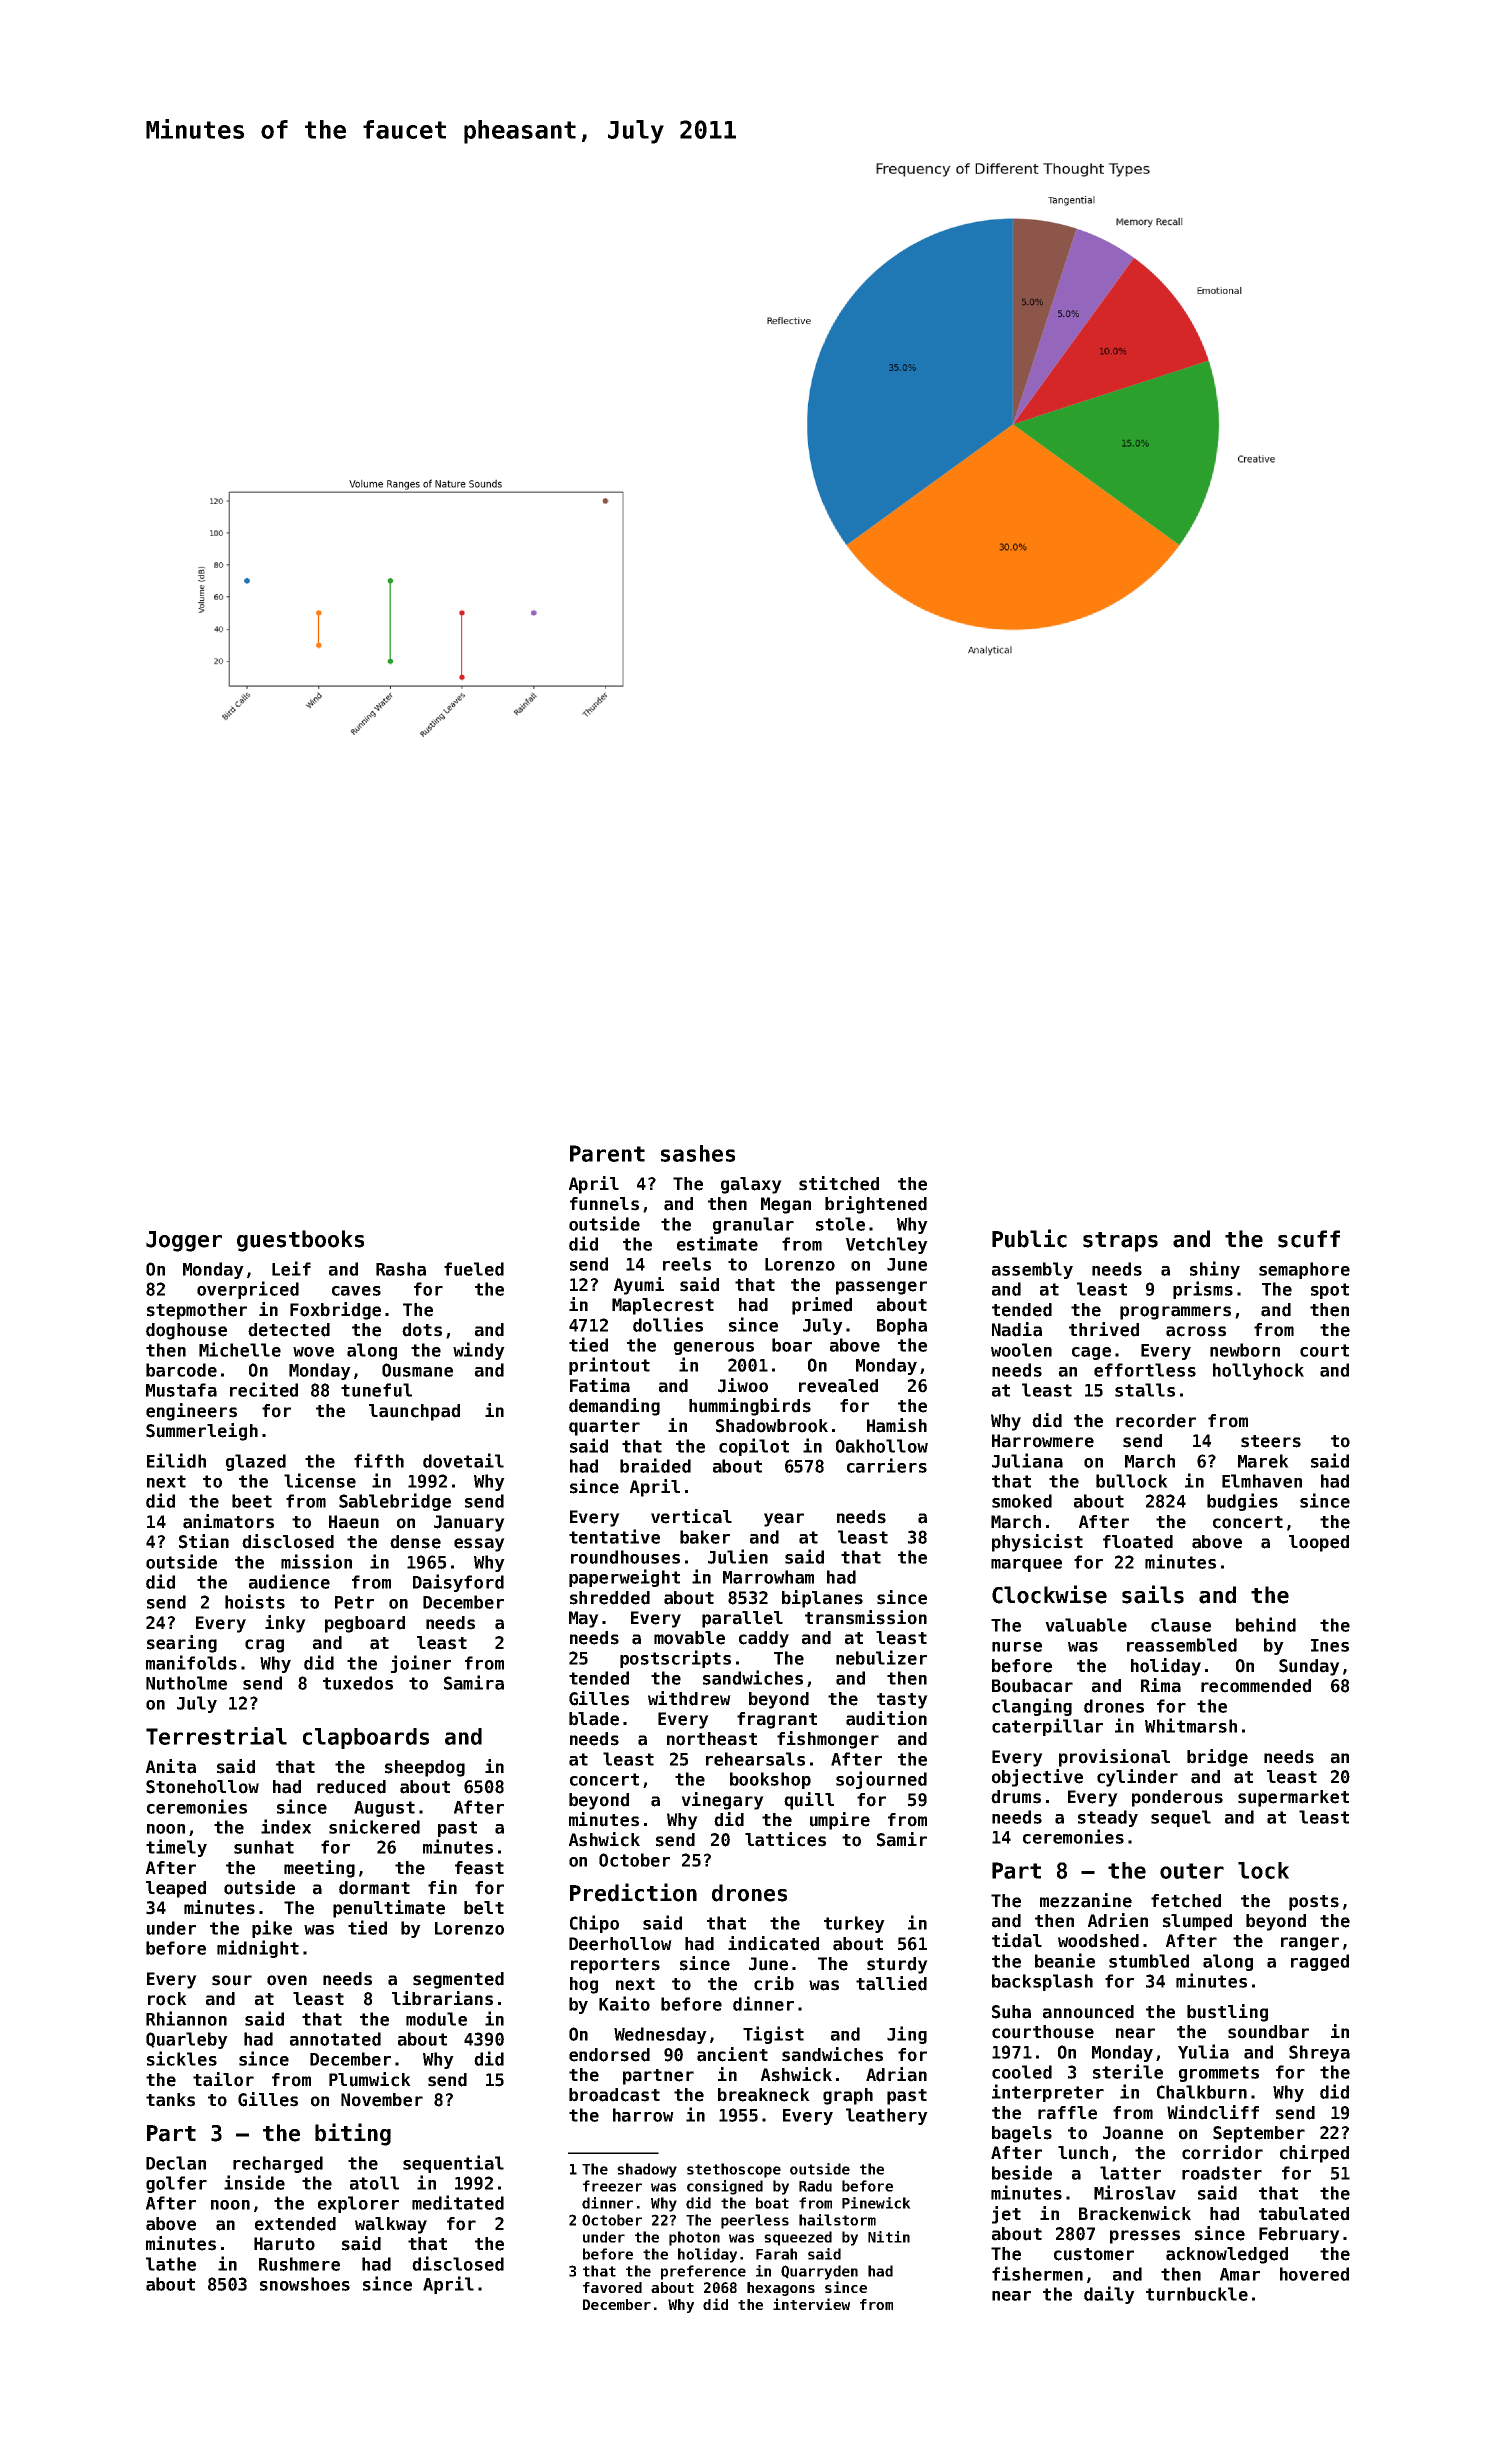 This screenshot has width=1496, height=2464. Describe the element at coordinates (620, 1944) in the screenshot. I see `Deerhollow` at that location.
